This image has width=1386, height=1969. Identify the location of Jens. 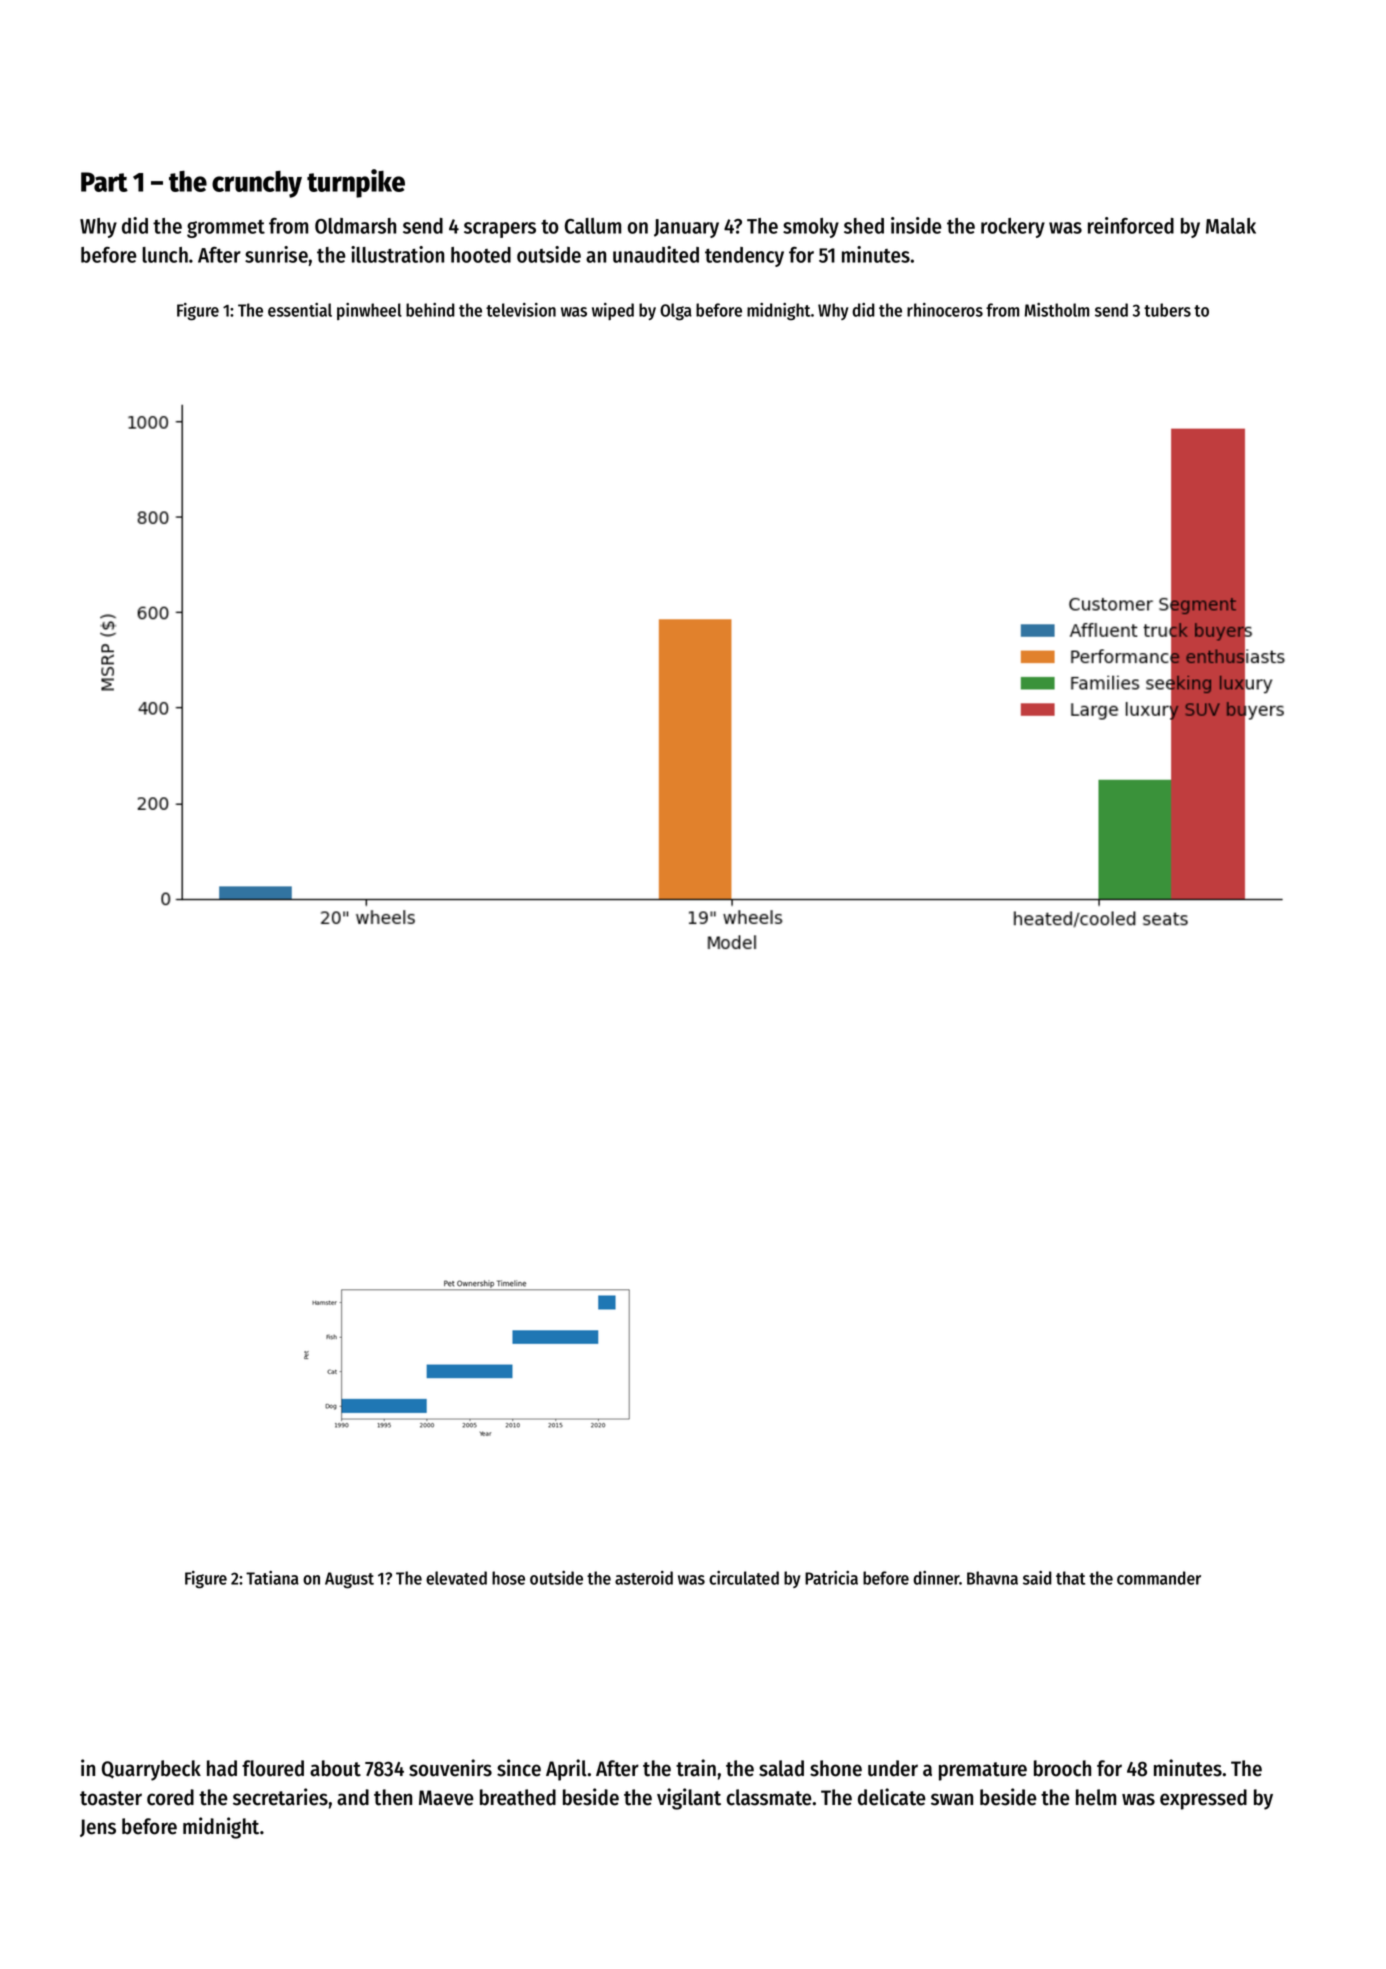
(98, 1828).
